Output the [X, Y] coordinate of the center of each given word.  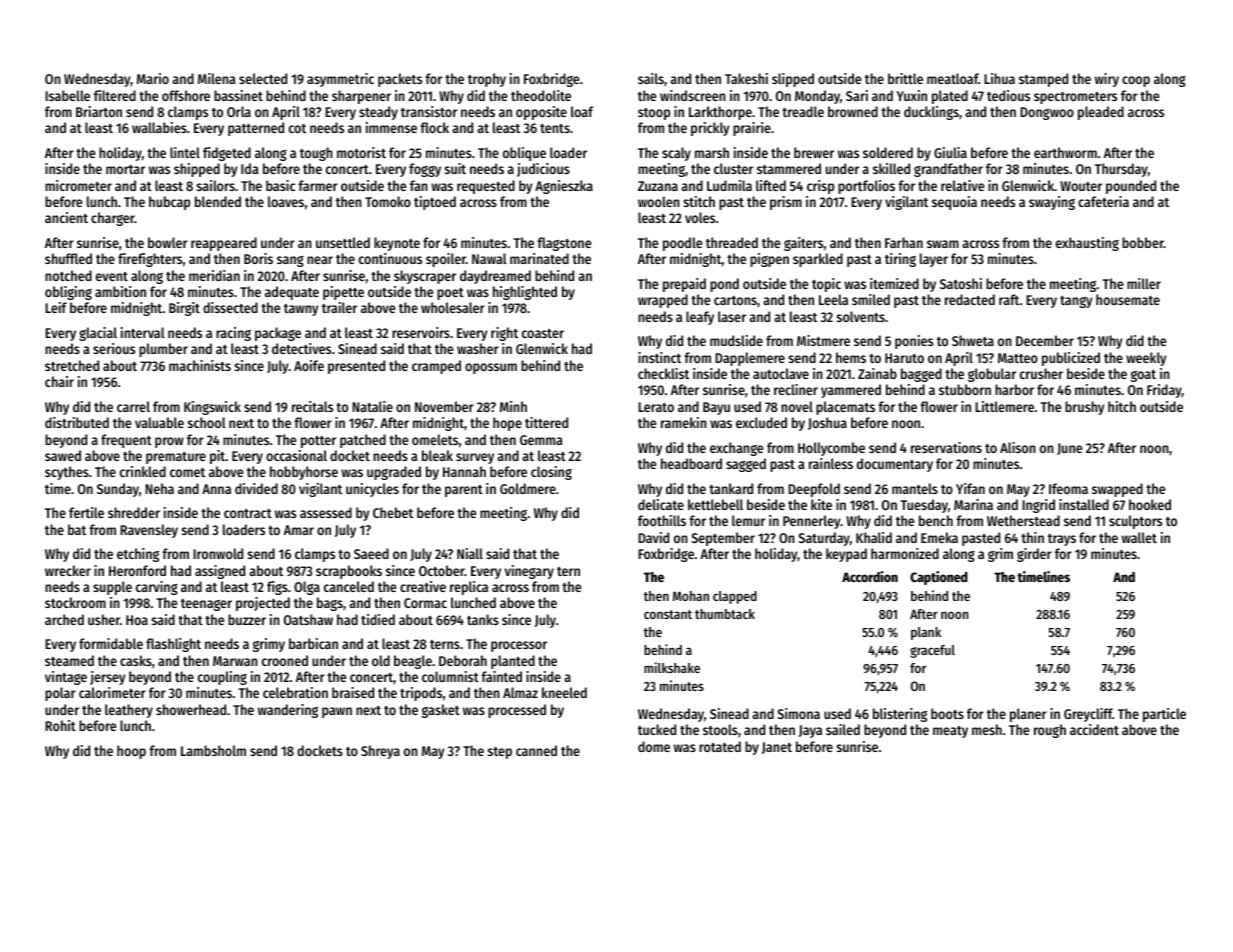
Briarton [99, 111]
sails [651, 78]
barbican [313, 643]
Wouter [1081, 186]
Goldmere [528, 488]
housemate [1128, 299]
